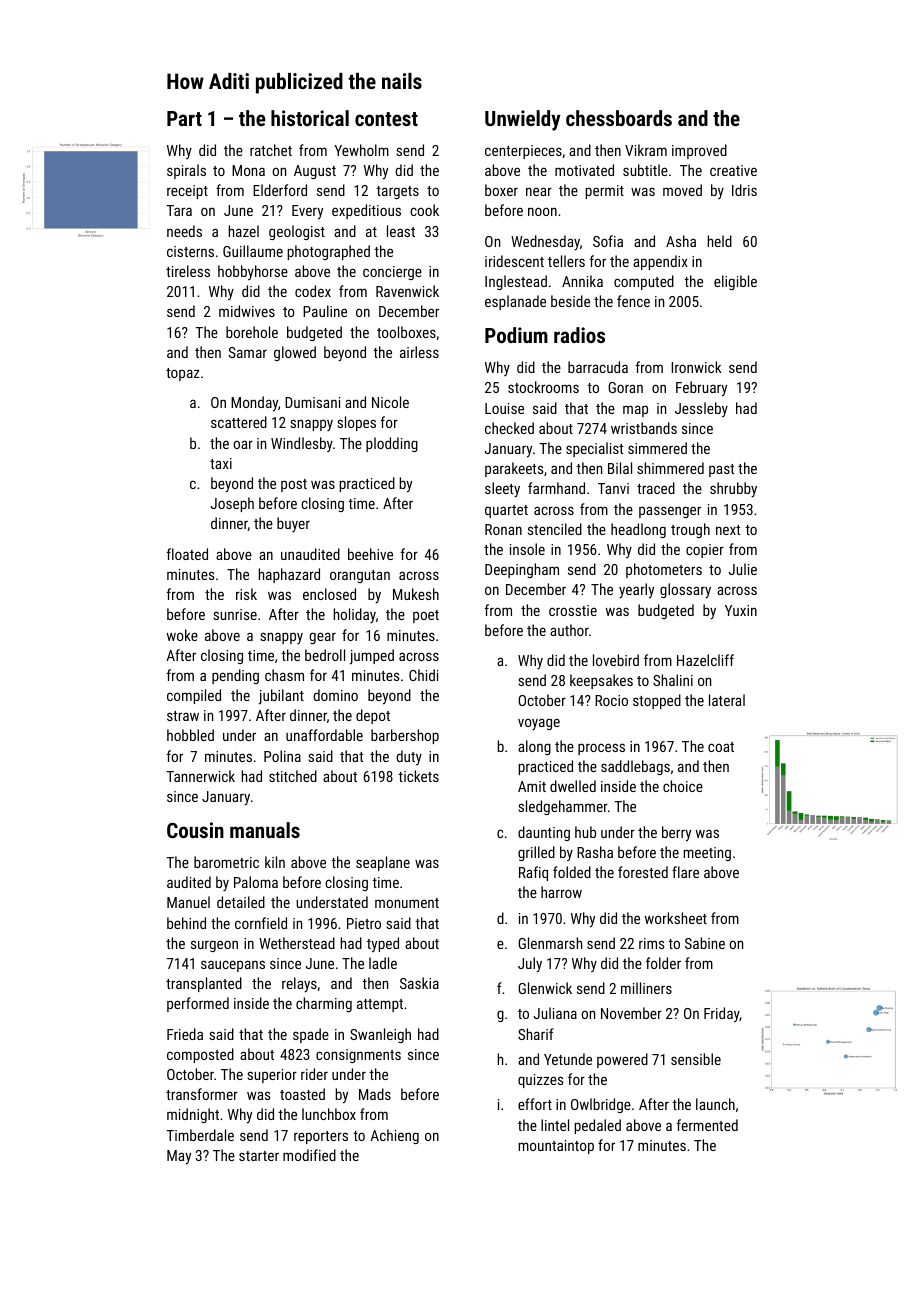  What do you see at coordinates (407, 291) in the document?
I see `Ravenwick` at bounding box center [407, 291].
